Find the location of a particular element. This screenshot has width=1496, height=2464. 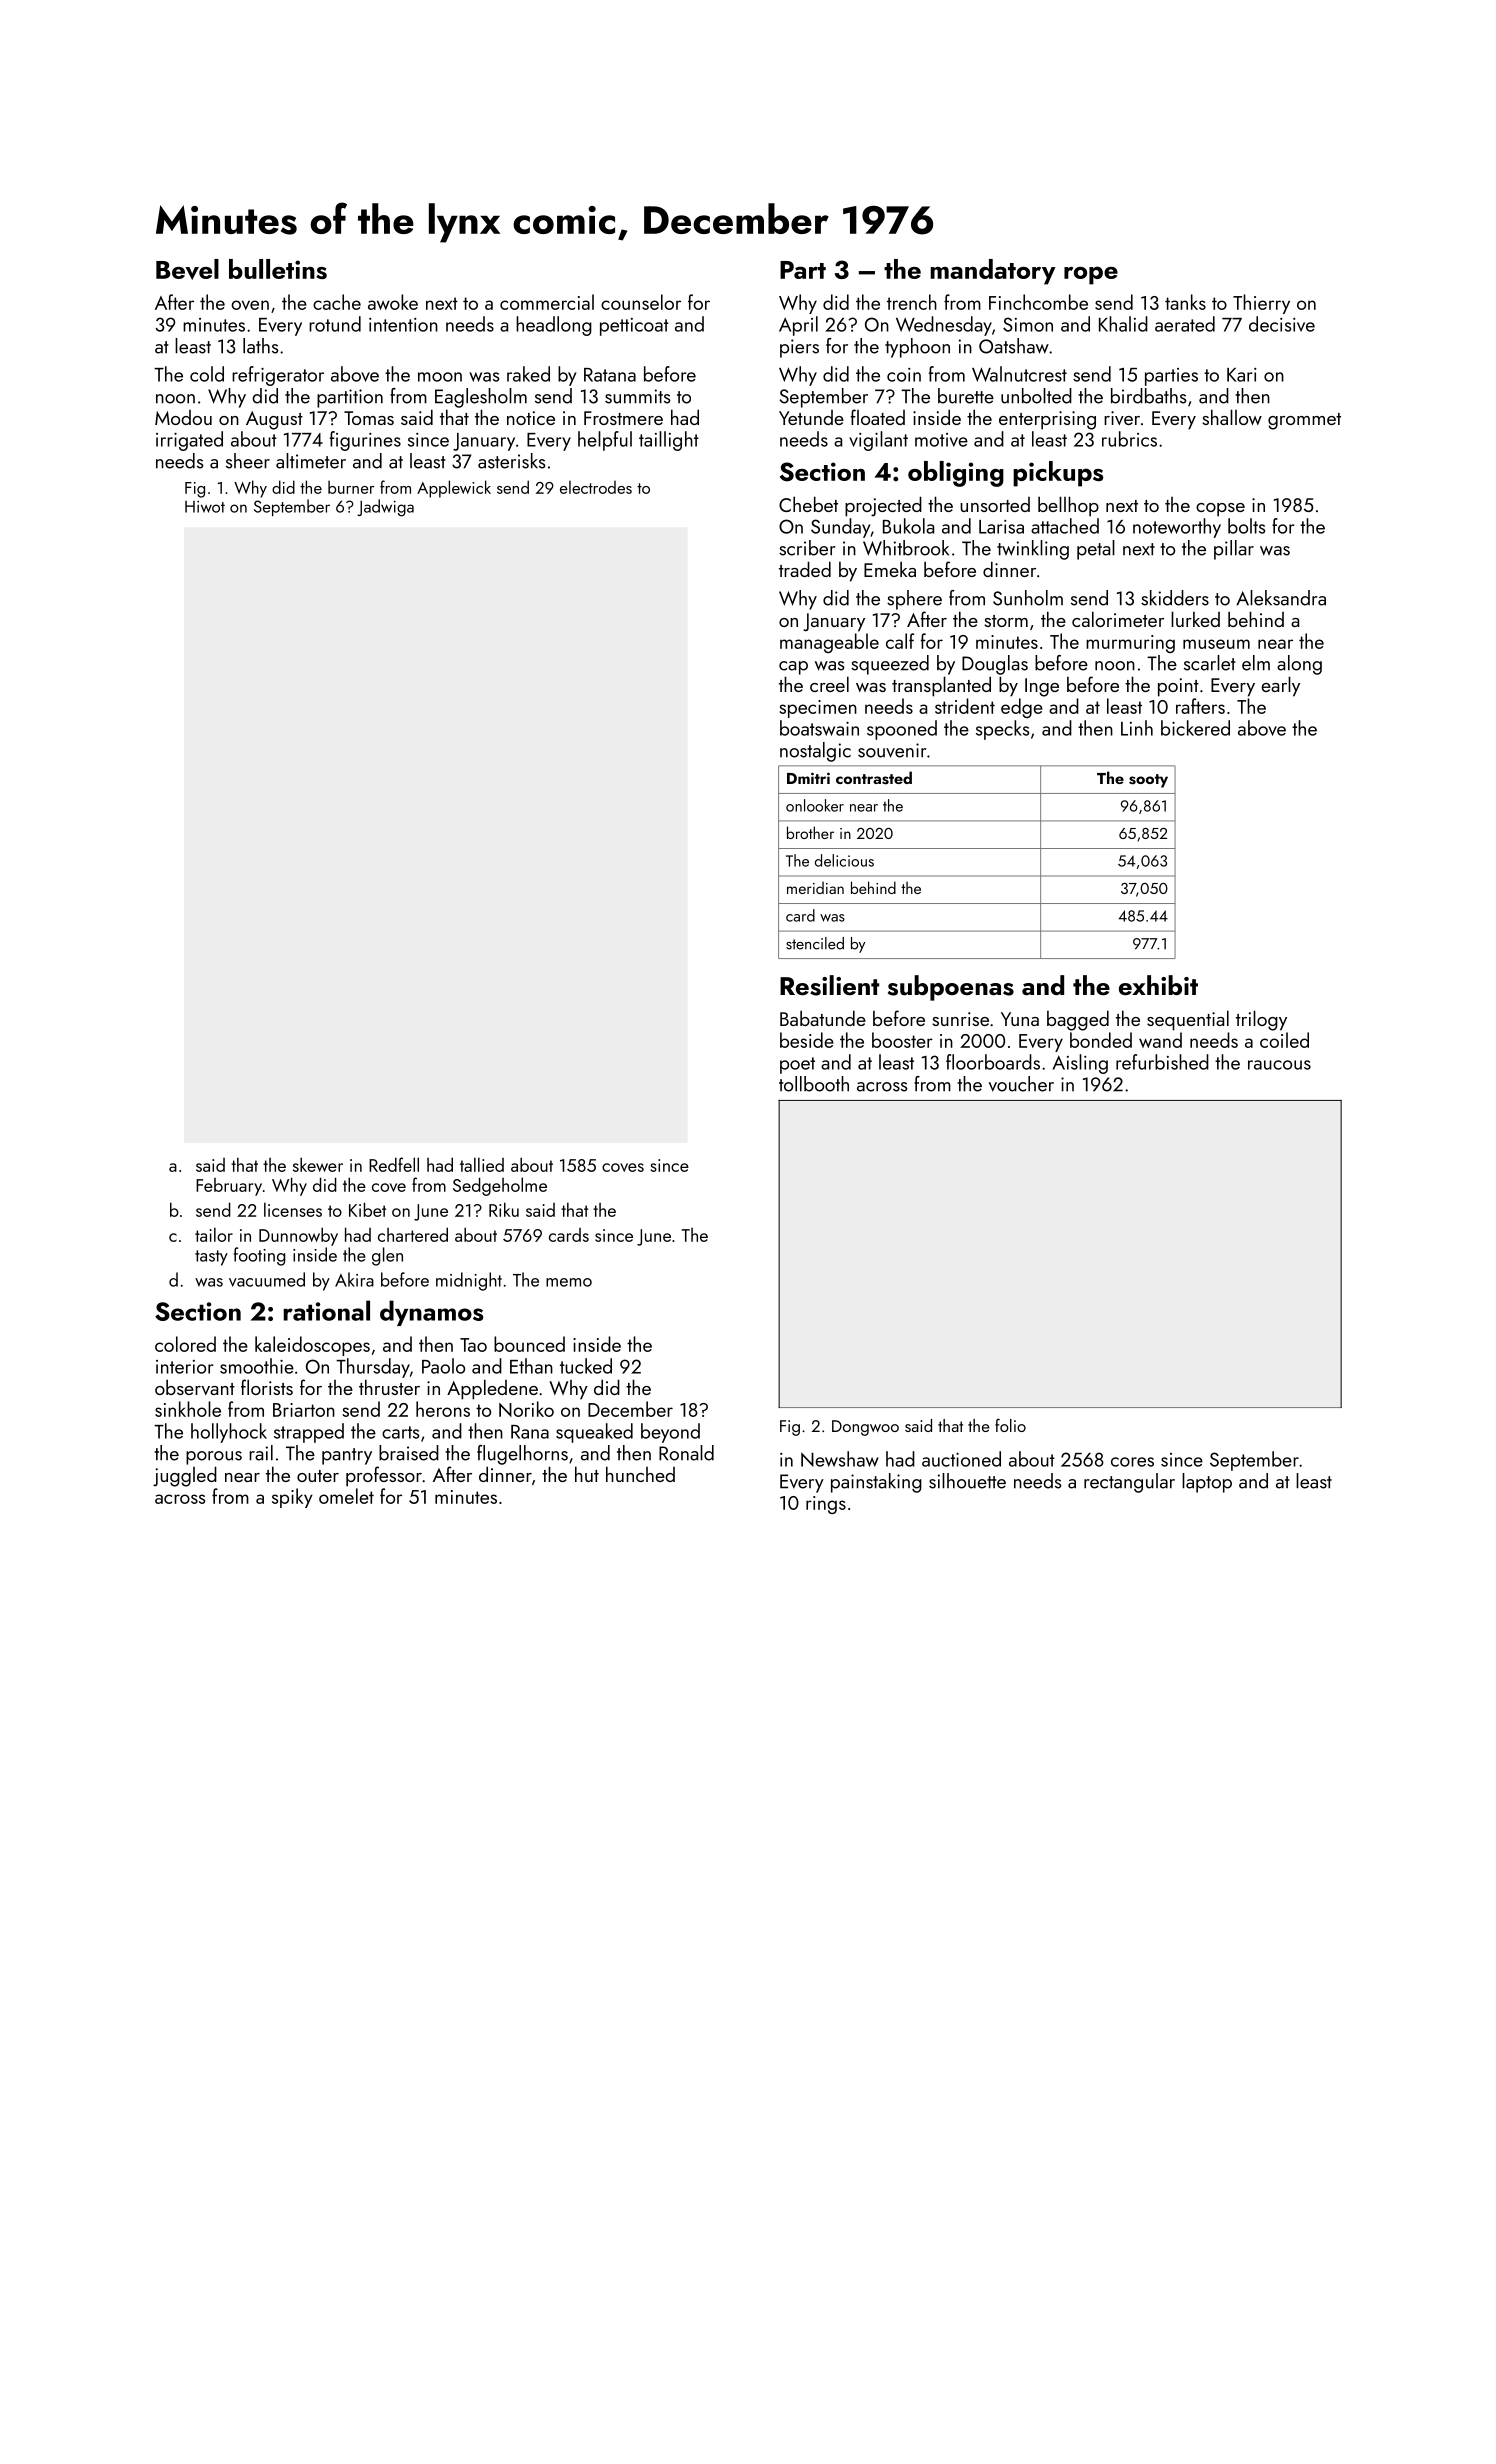

Eaglesholm is located at coordinates (481, 398).
